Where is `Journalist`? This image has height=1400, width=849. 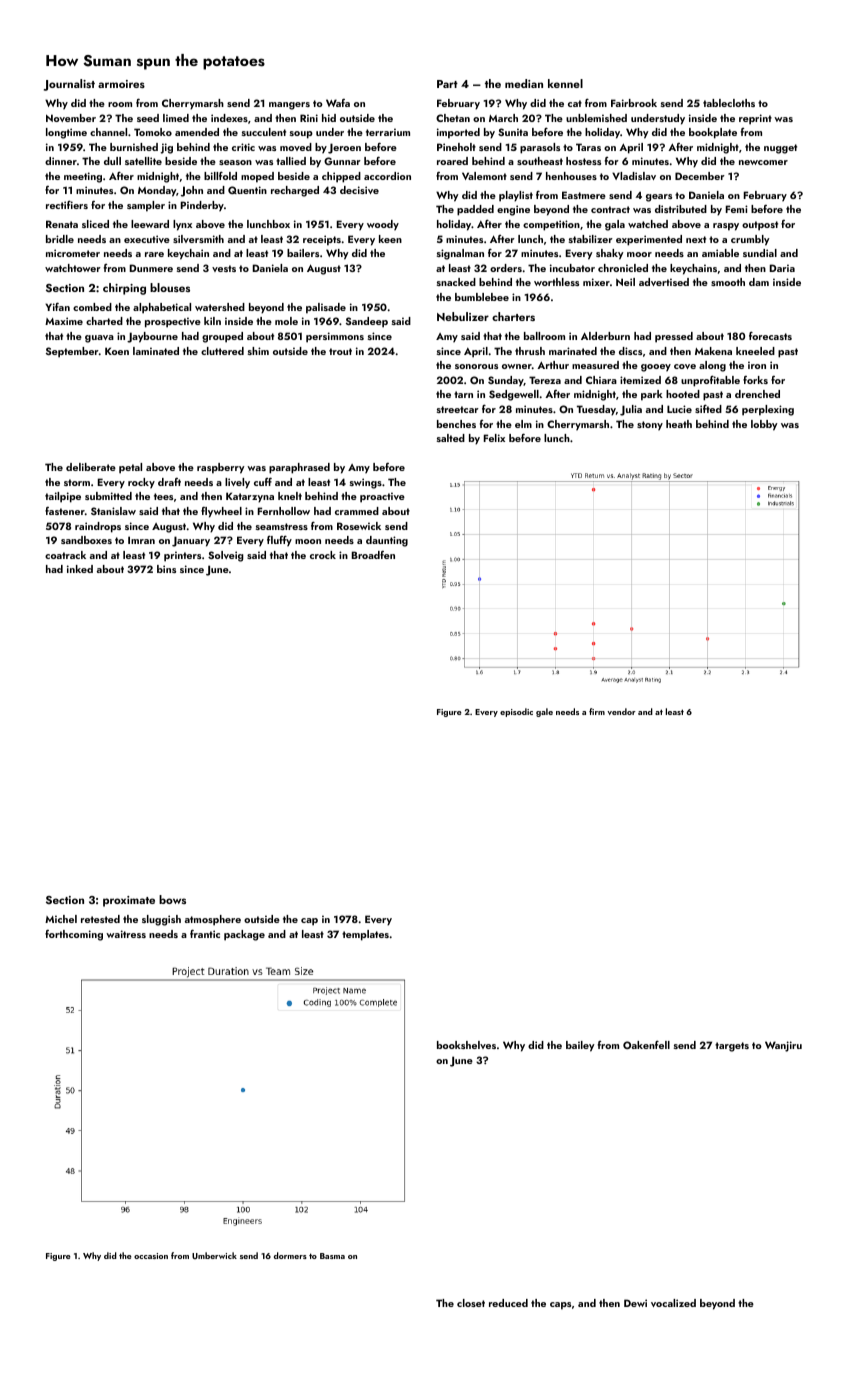
Journalist is located at coordinates (69, 85).
